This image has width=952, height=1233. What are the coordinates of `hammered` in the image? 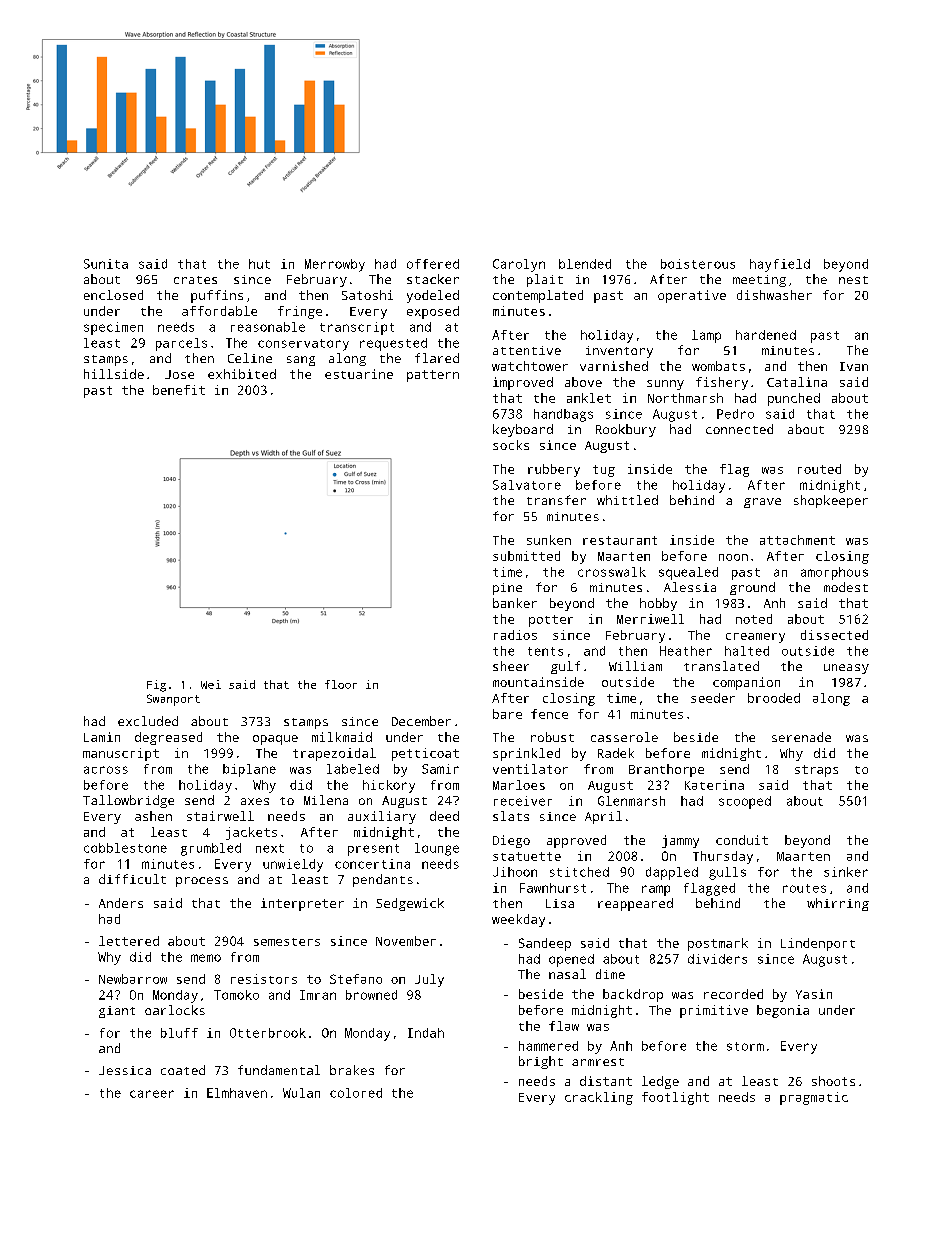 It's located at (548, 1046).
